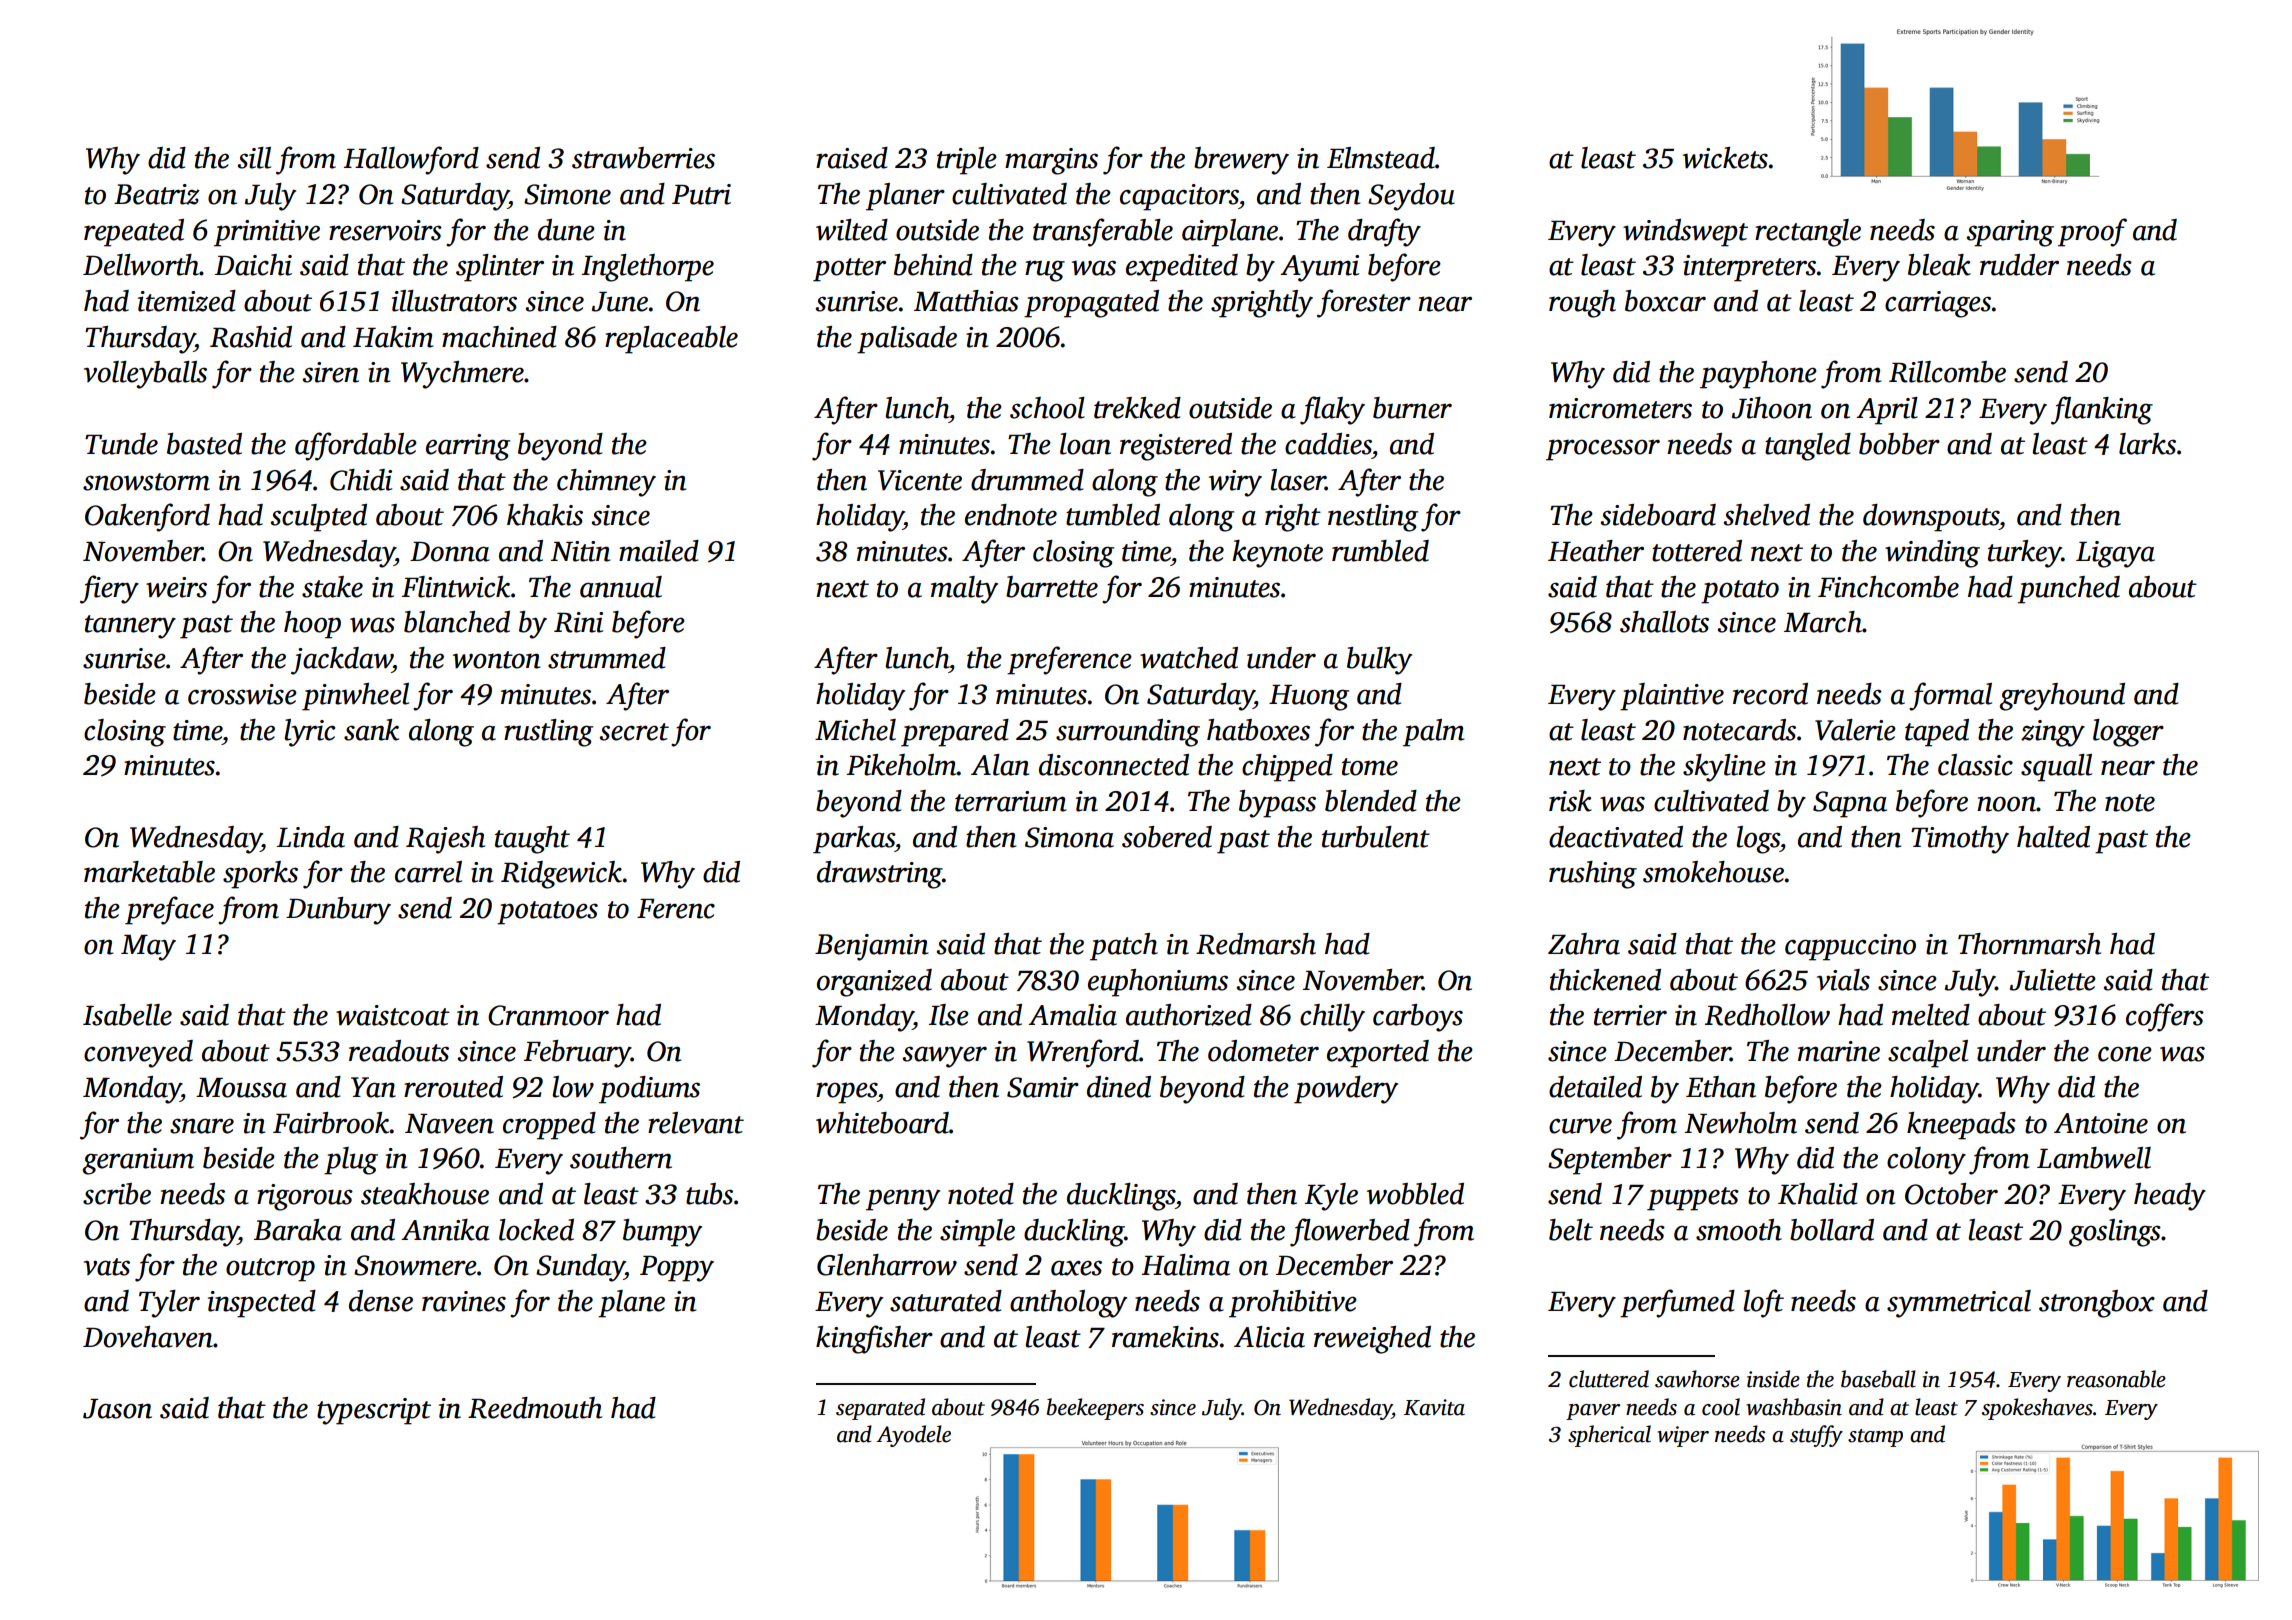 The image size is (2292, 1620). Describe the element at coordinates (1808, 233) in the page. I see `rectangle` at that location.
